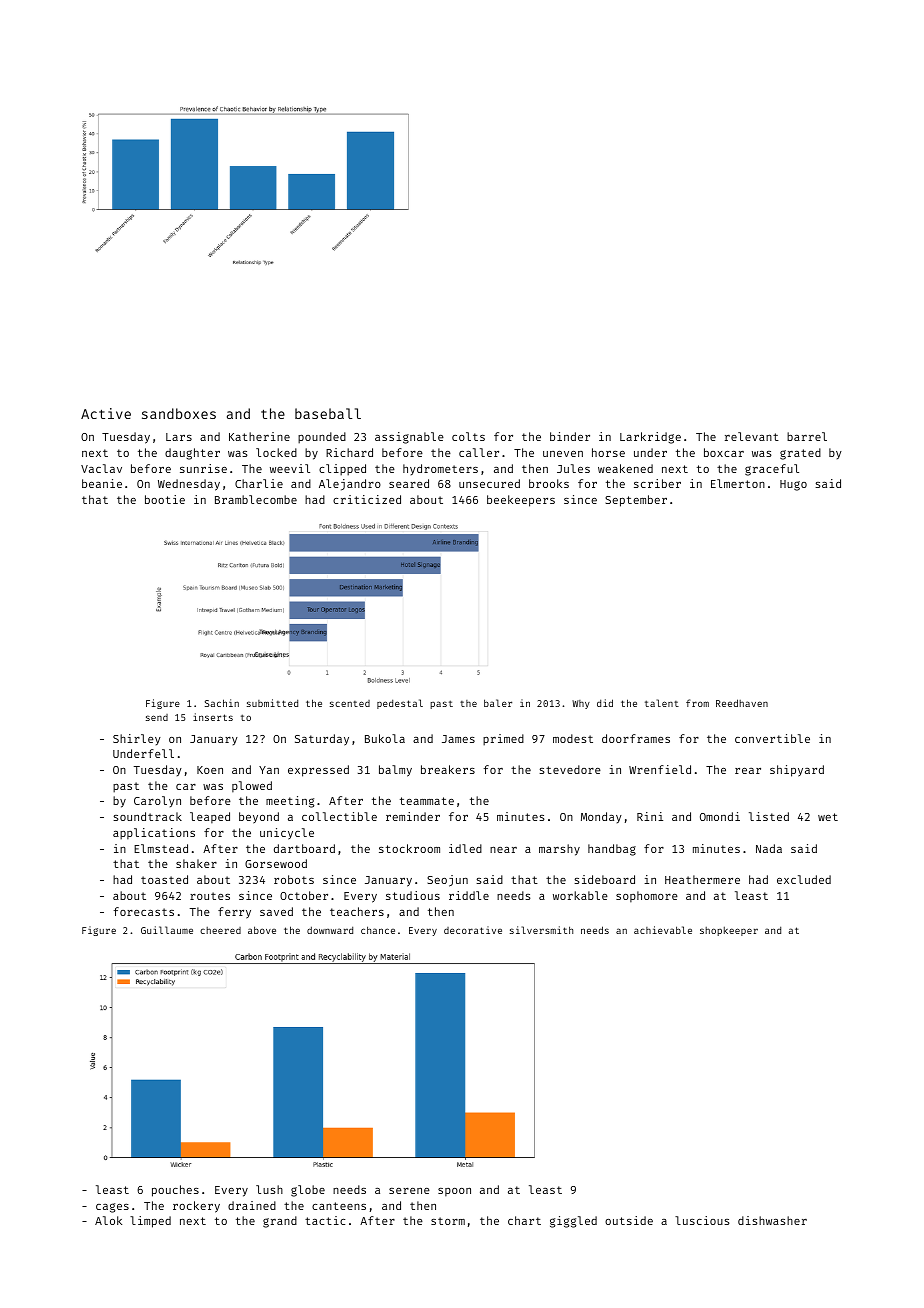 This screenshot has width=924, height=1308. Describe the element at coordinates (448, 1221) in the screenshot. I see `storm` at that location.
